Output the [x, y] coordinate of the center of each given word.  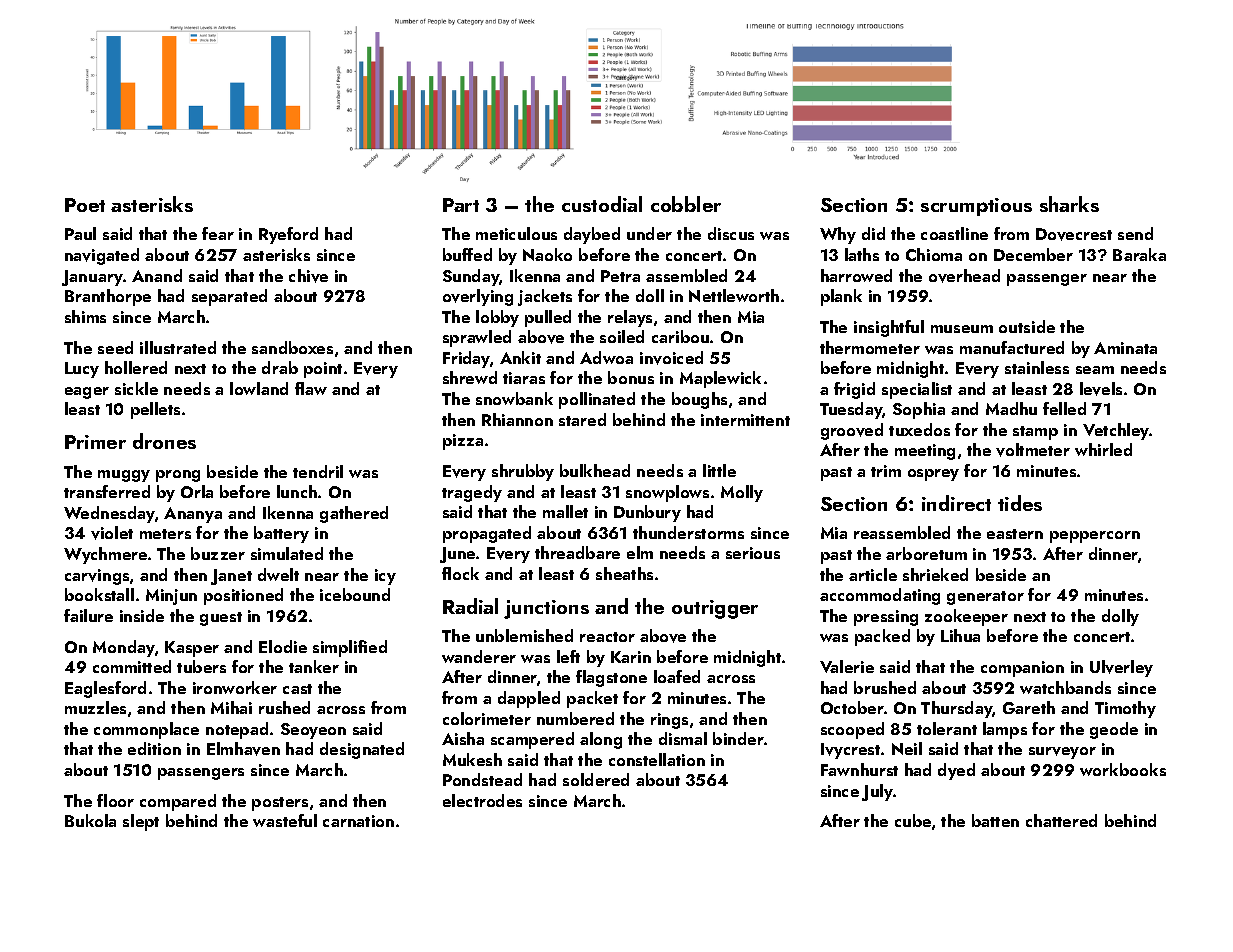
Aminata [1125, 348]
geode [1114, 730]
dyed [956, 771]
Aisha [463, 738]
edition [154, 748]
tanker [314, 666]
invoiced [671, 358]
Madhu [1011, 408]
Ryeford [288, 235]
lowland [259, 388]
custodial [602, 204]
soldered [596, 779]
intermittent [745, 420]
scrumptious [976, 207]
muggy [124, 476]
